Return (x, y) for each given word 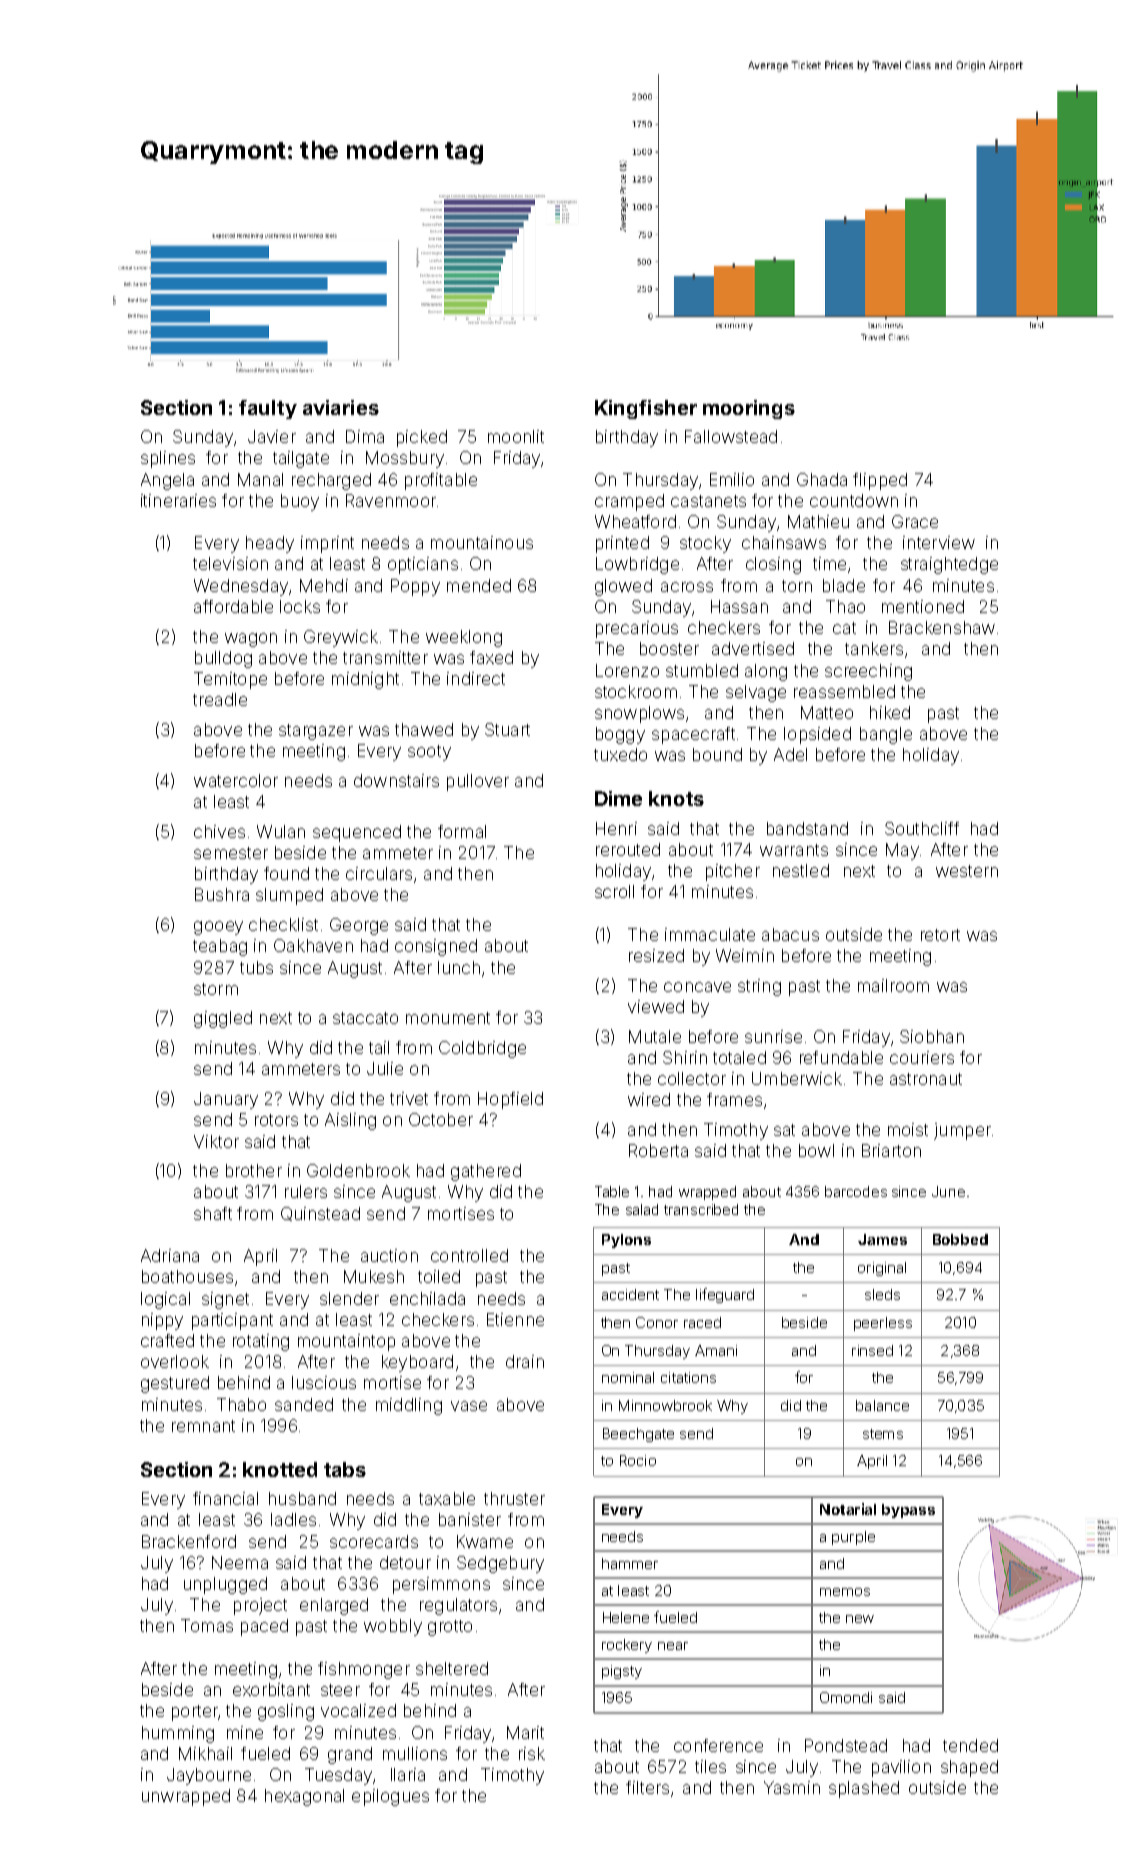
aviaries (341, 407)
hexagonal (304, 1797)
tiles (710, 1766)
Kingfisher (646, 409)
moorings (749, 409)
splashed (864, 1789)
